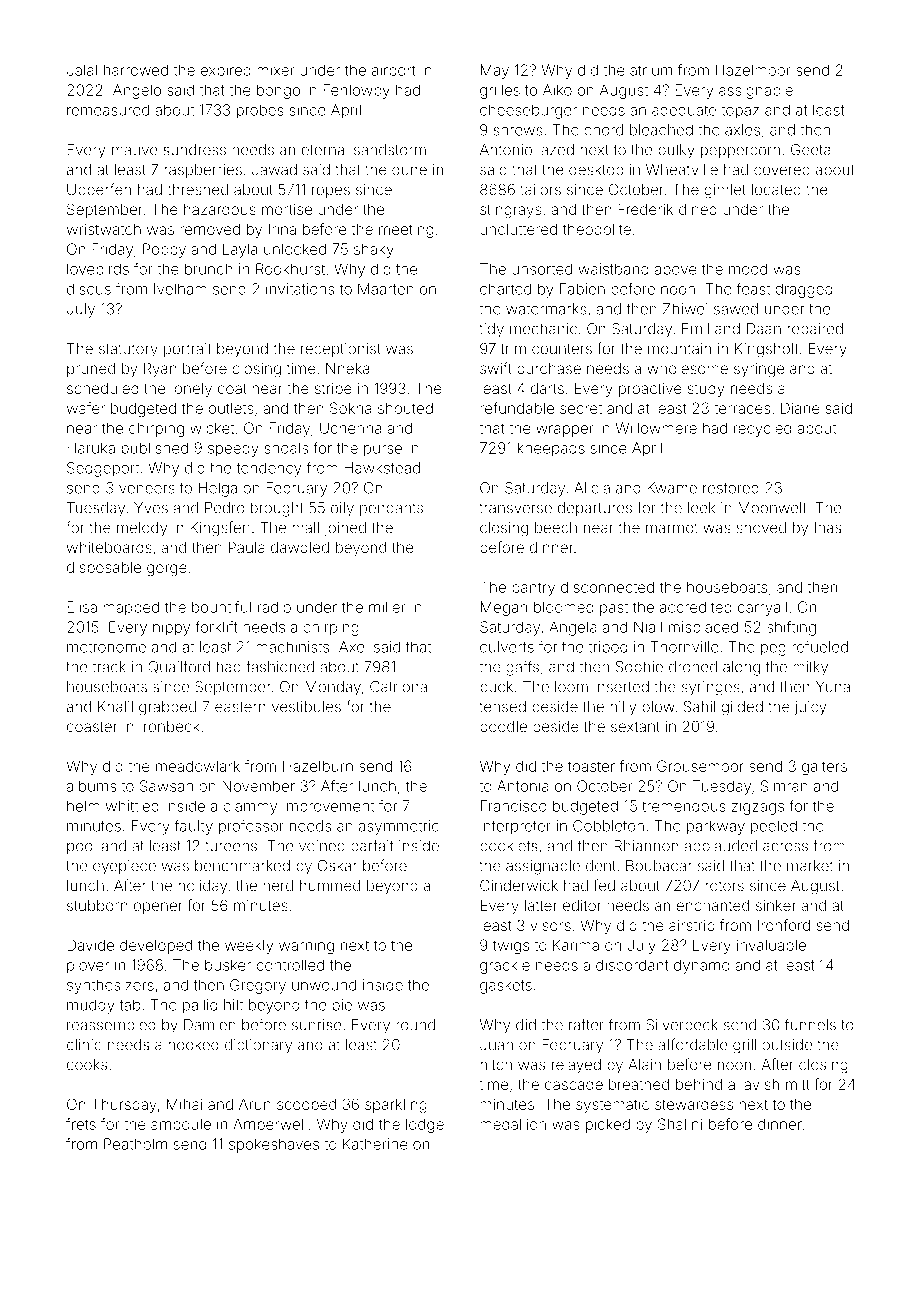  What do you see at coordinates (394, 71) in the screenshot?
I see `airport` at bounding box center [394, 71].
